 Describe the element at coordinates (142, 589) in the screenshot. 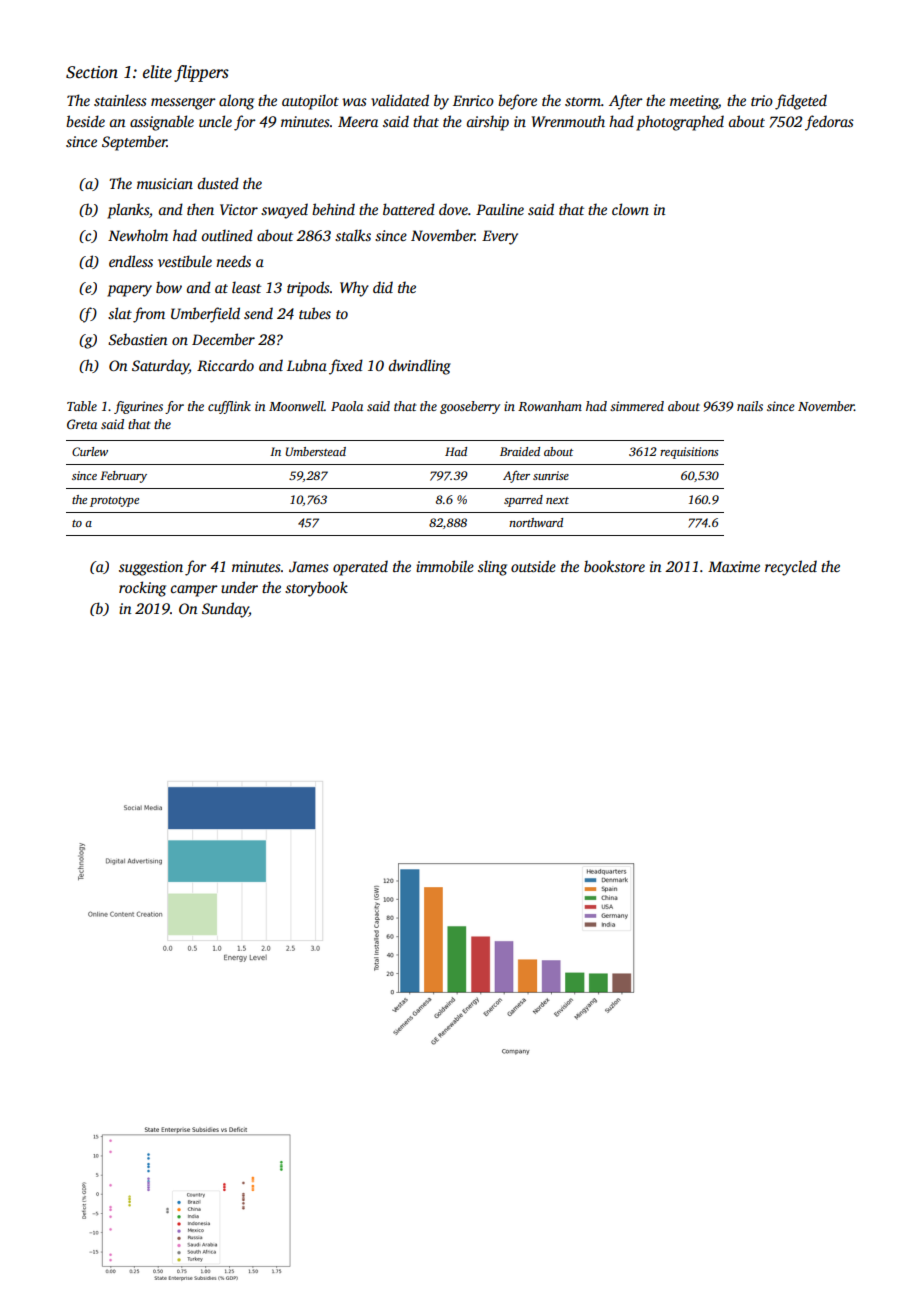

I see `rocking` at that location.
